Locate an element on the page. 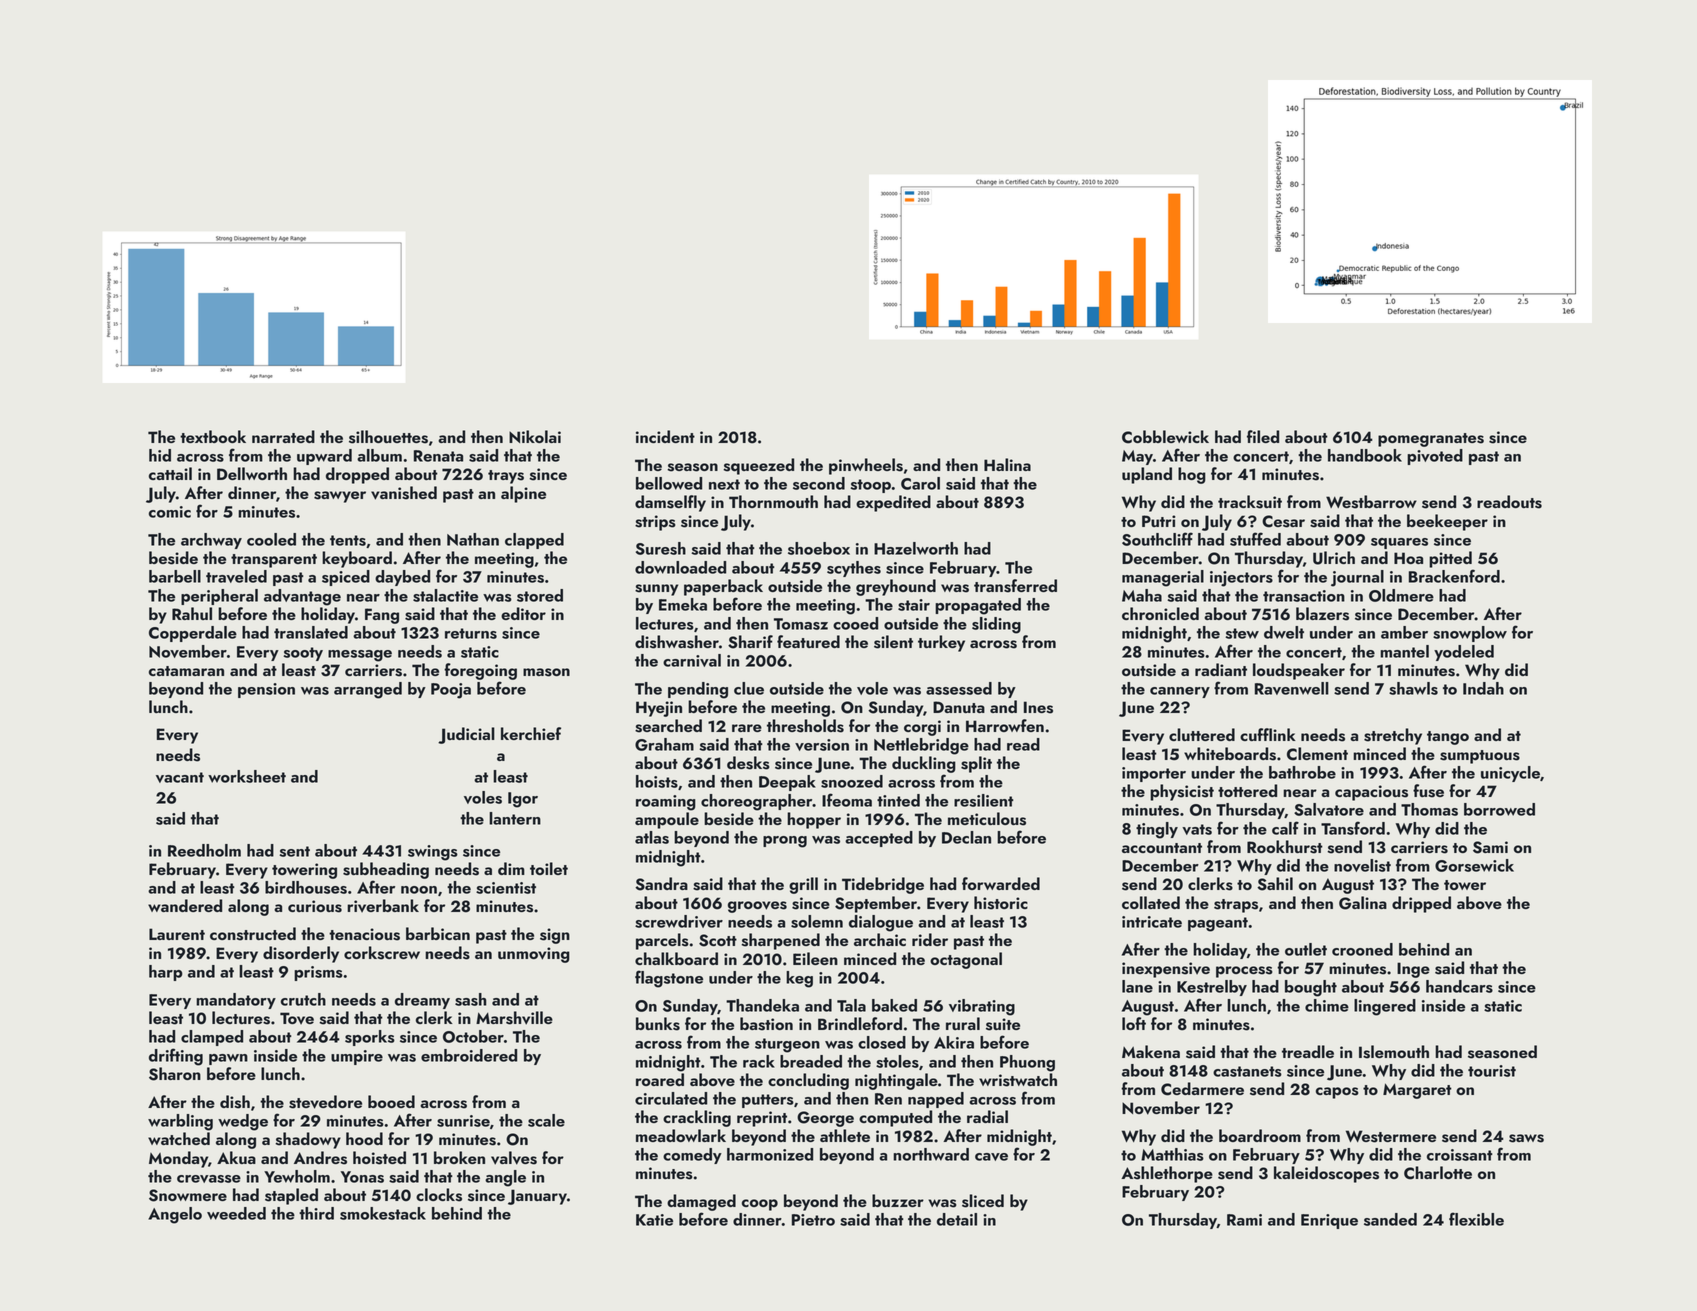 Image resolution: width=1697 pixels, height=1311 pixels. Tove is located at coordinates (297, 1018).
